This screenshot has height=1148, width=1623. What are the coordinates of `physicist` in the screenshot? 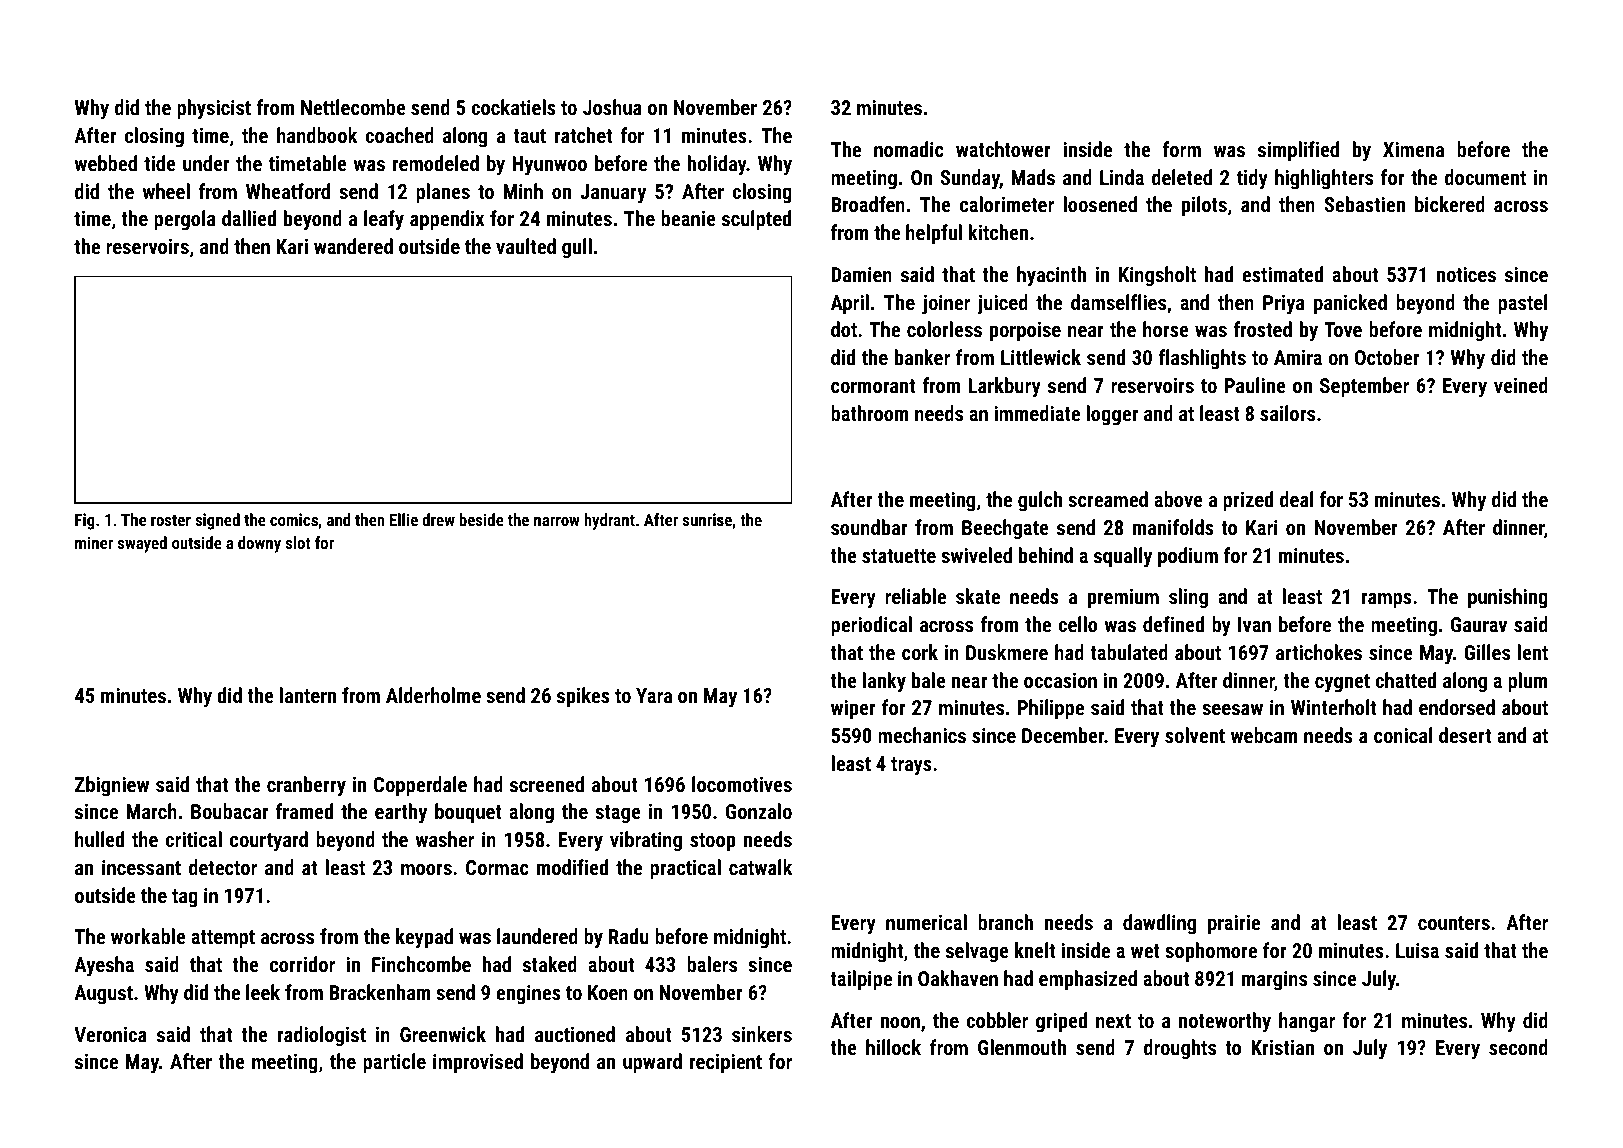 It's located at (214, 109).
